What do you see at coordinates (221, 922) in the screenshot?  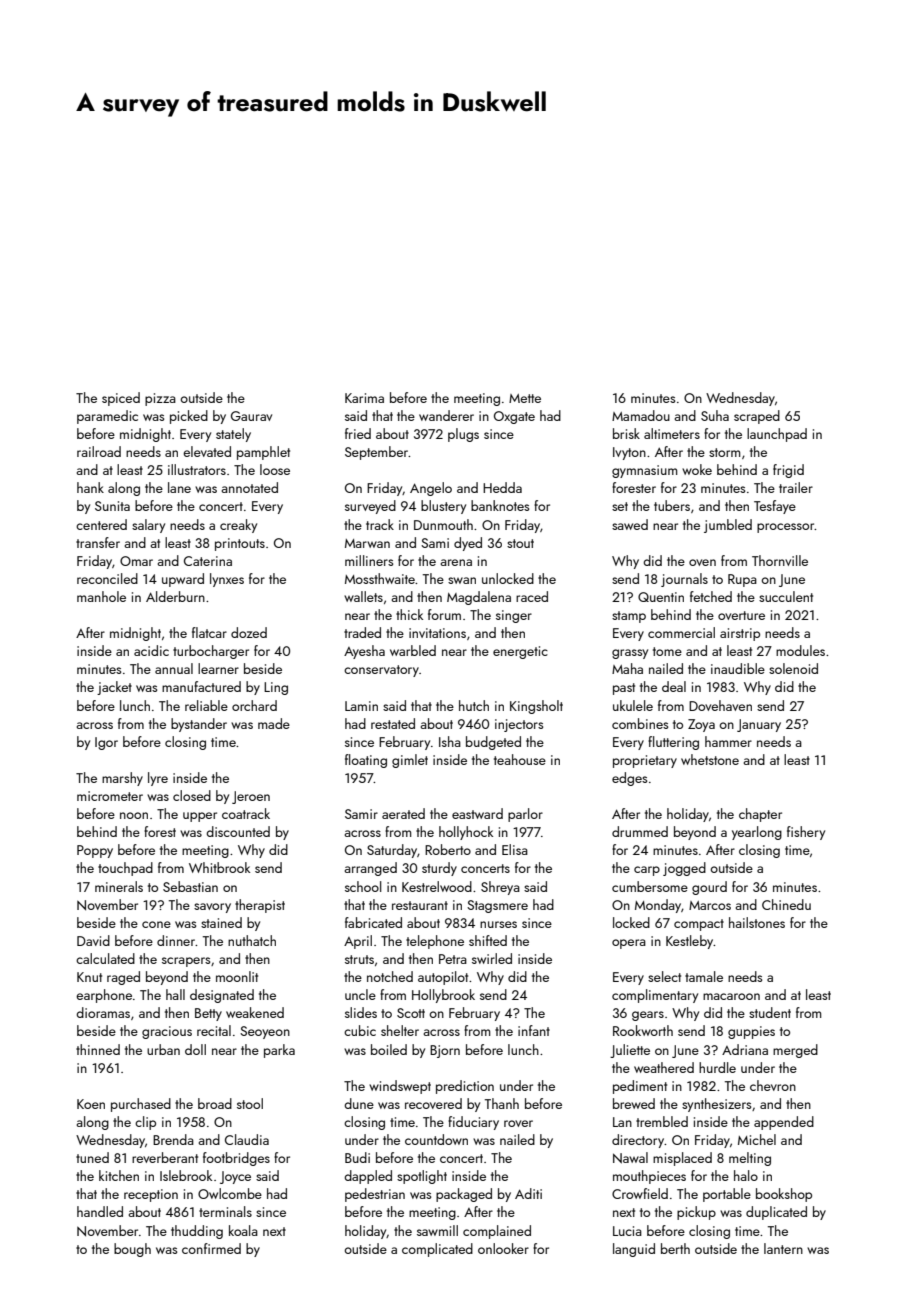 I see `stained` at bounding box center [221, 922].
